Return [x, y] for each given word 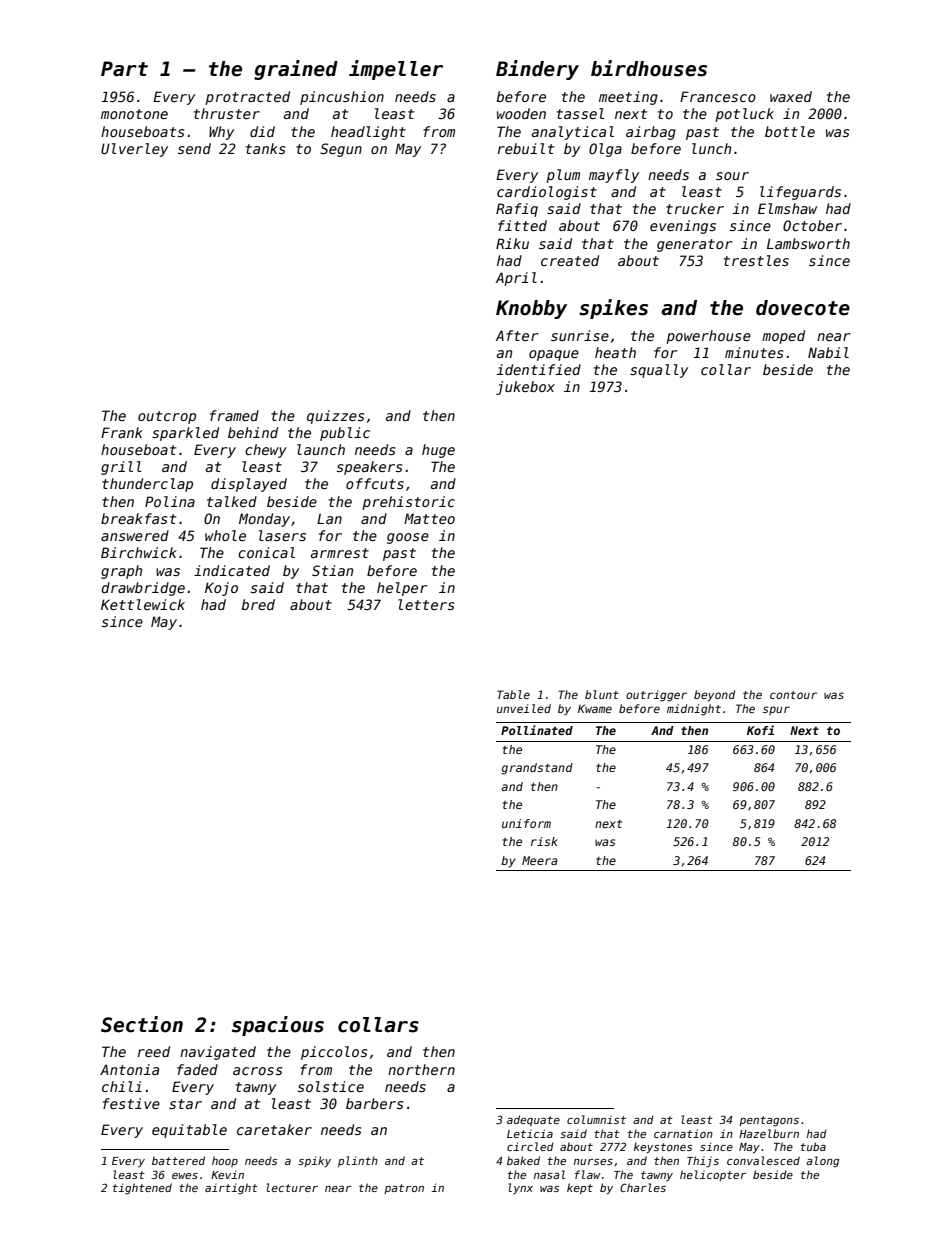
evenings [683, 227]
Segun [341, 150]
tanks [265, 148]
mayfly [614, 176]
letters [426, 604]
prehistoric [408, 503]
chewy [266, 451]
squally [659, 371]
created [570, 260]
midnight [694, 710]
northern [421, 1069]
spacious [278, 1026]
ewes [185, 1176]
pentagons [769, 1121]
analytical [573, 133]
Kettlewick [143, 604]
